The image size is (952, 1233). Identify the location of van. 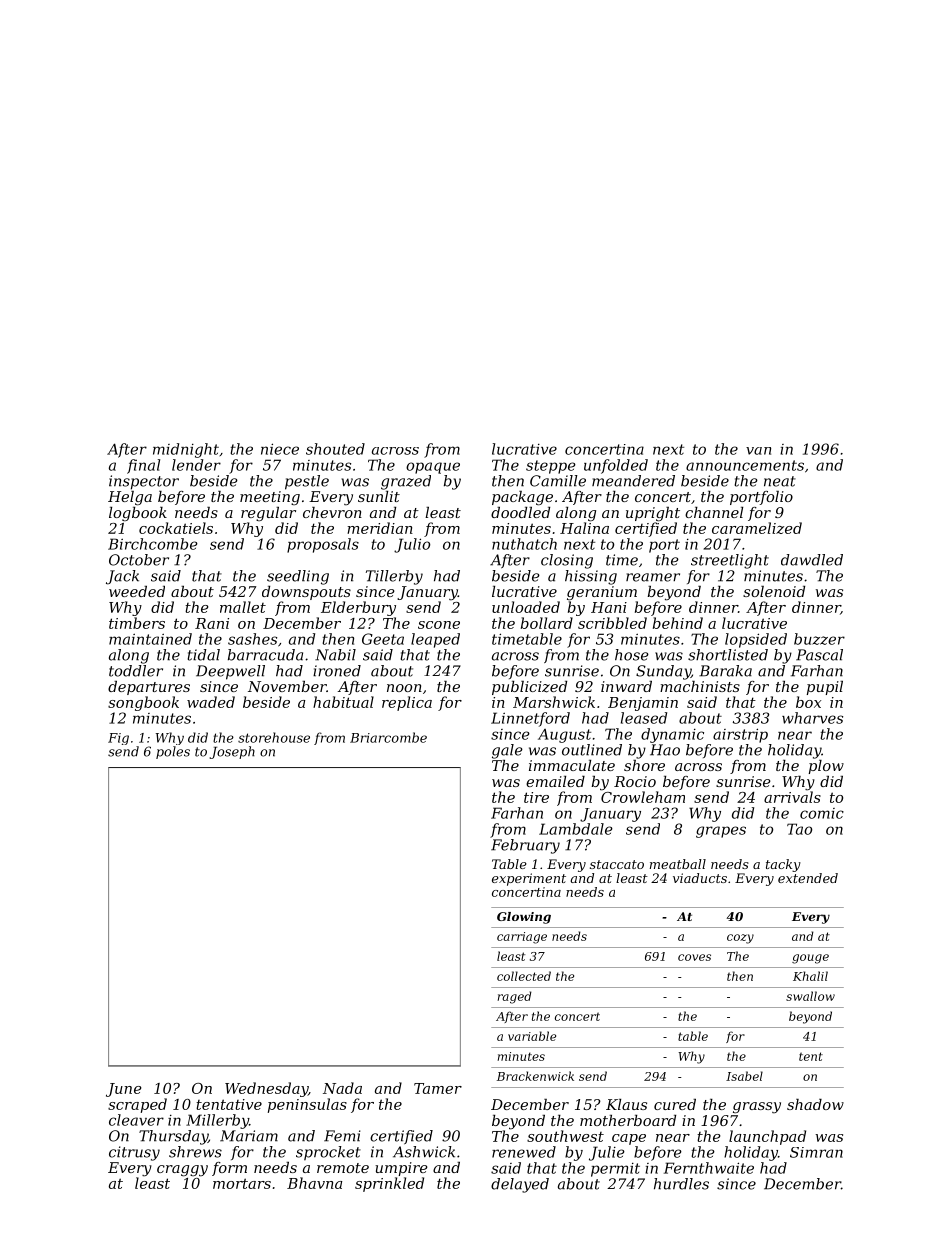
(758, 451).
